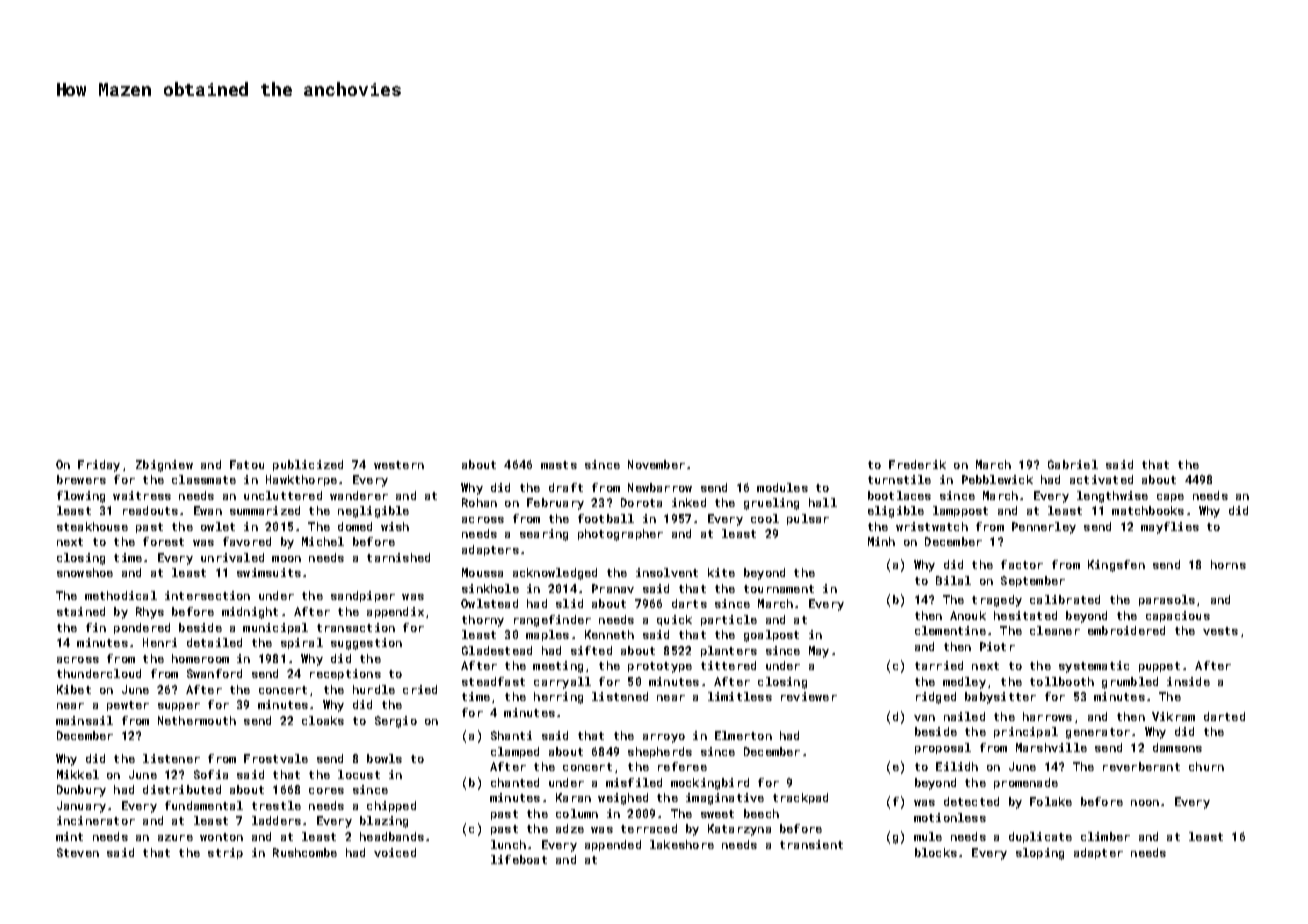 The image size is (1308, 924). What do you see at coordinates (1073, 464) in the screenshot?
I see `Gabriel` at bounding box center [1073, 464].
